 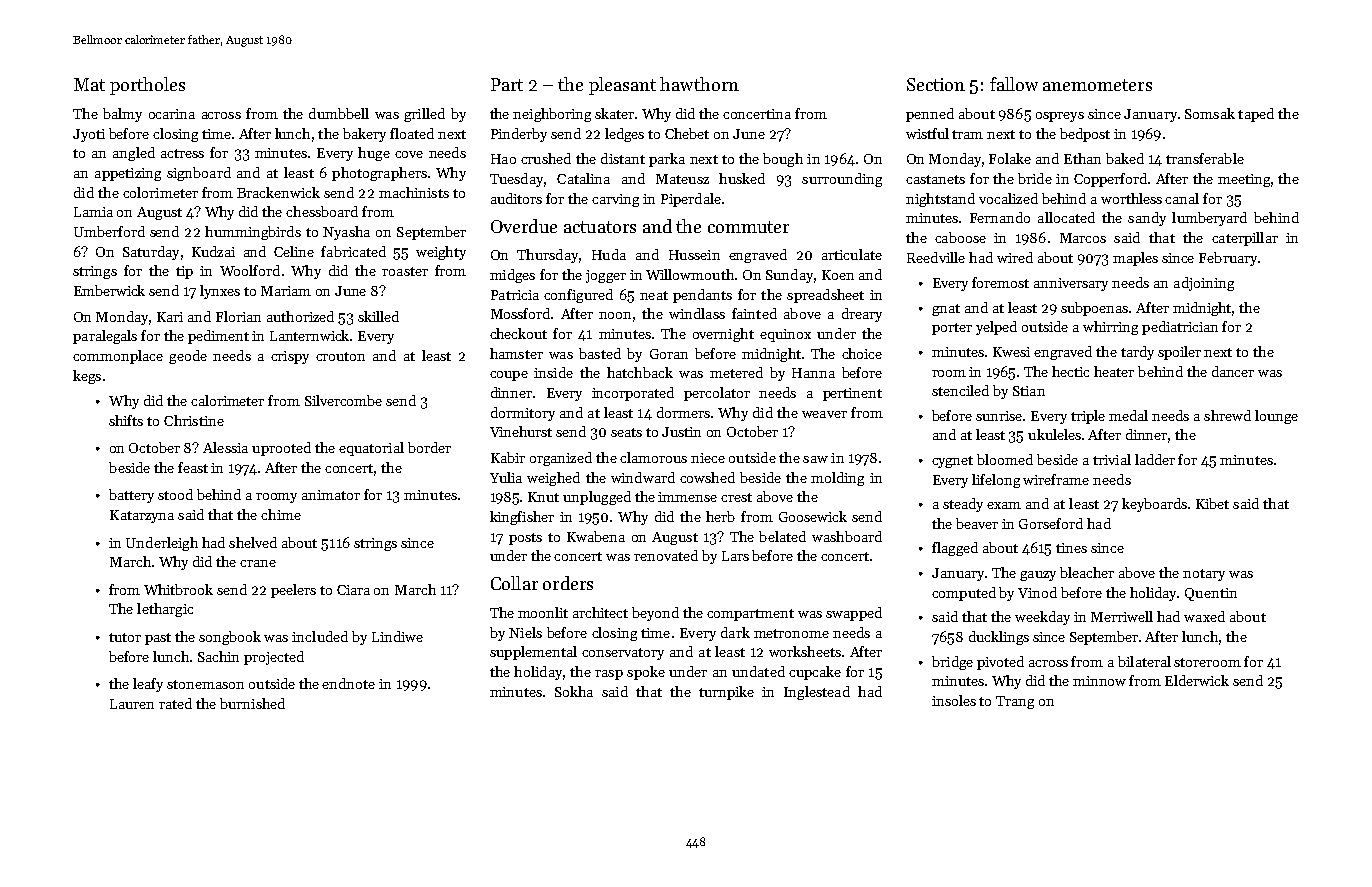 What do you see at coordinates (1137, 353) in the screenshot?
I see `tardy` at bounding box center [1137, 353].
